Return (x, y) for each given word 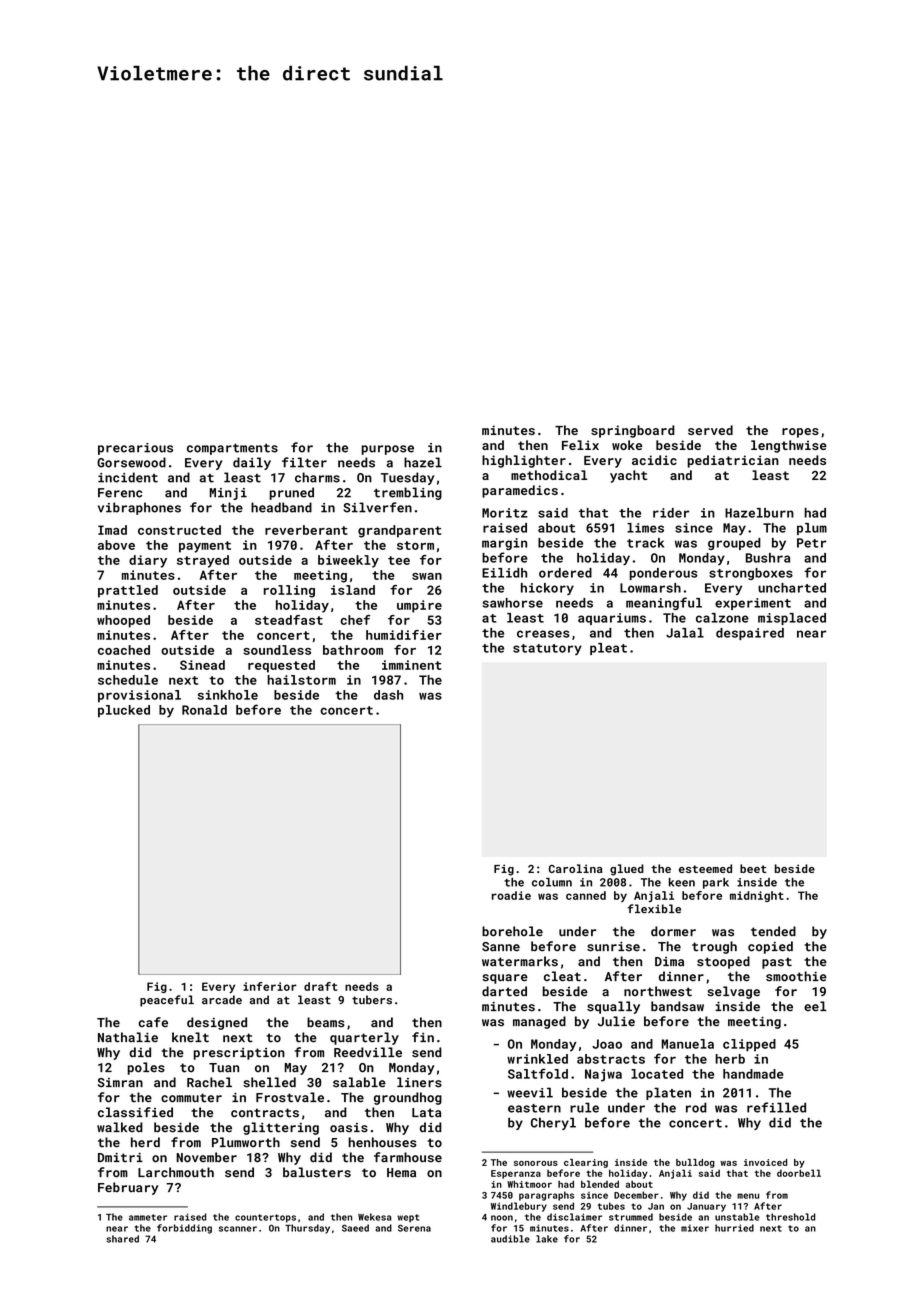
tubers (372, 1000)
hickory (547, 589)
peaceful (167, 1001)
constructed (179, 530)
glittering (281, 1128)
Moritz (505, 513)
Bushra (768, 558)
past (777, 963)
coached (124, 650)
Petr (811, 543)
